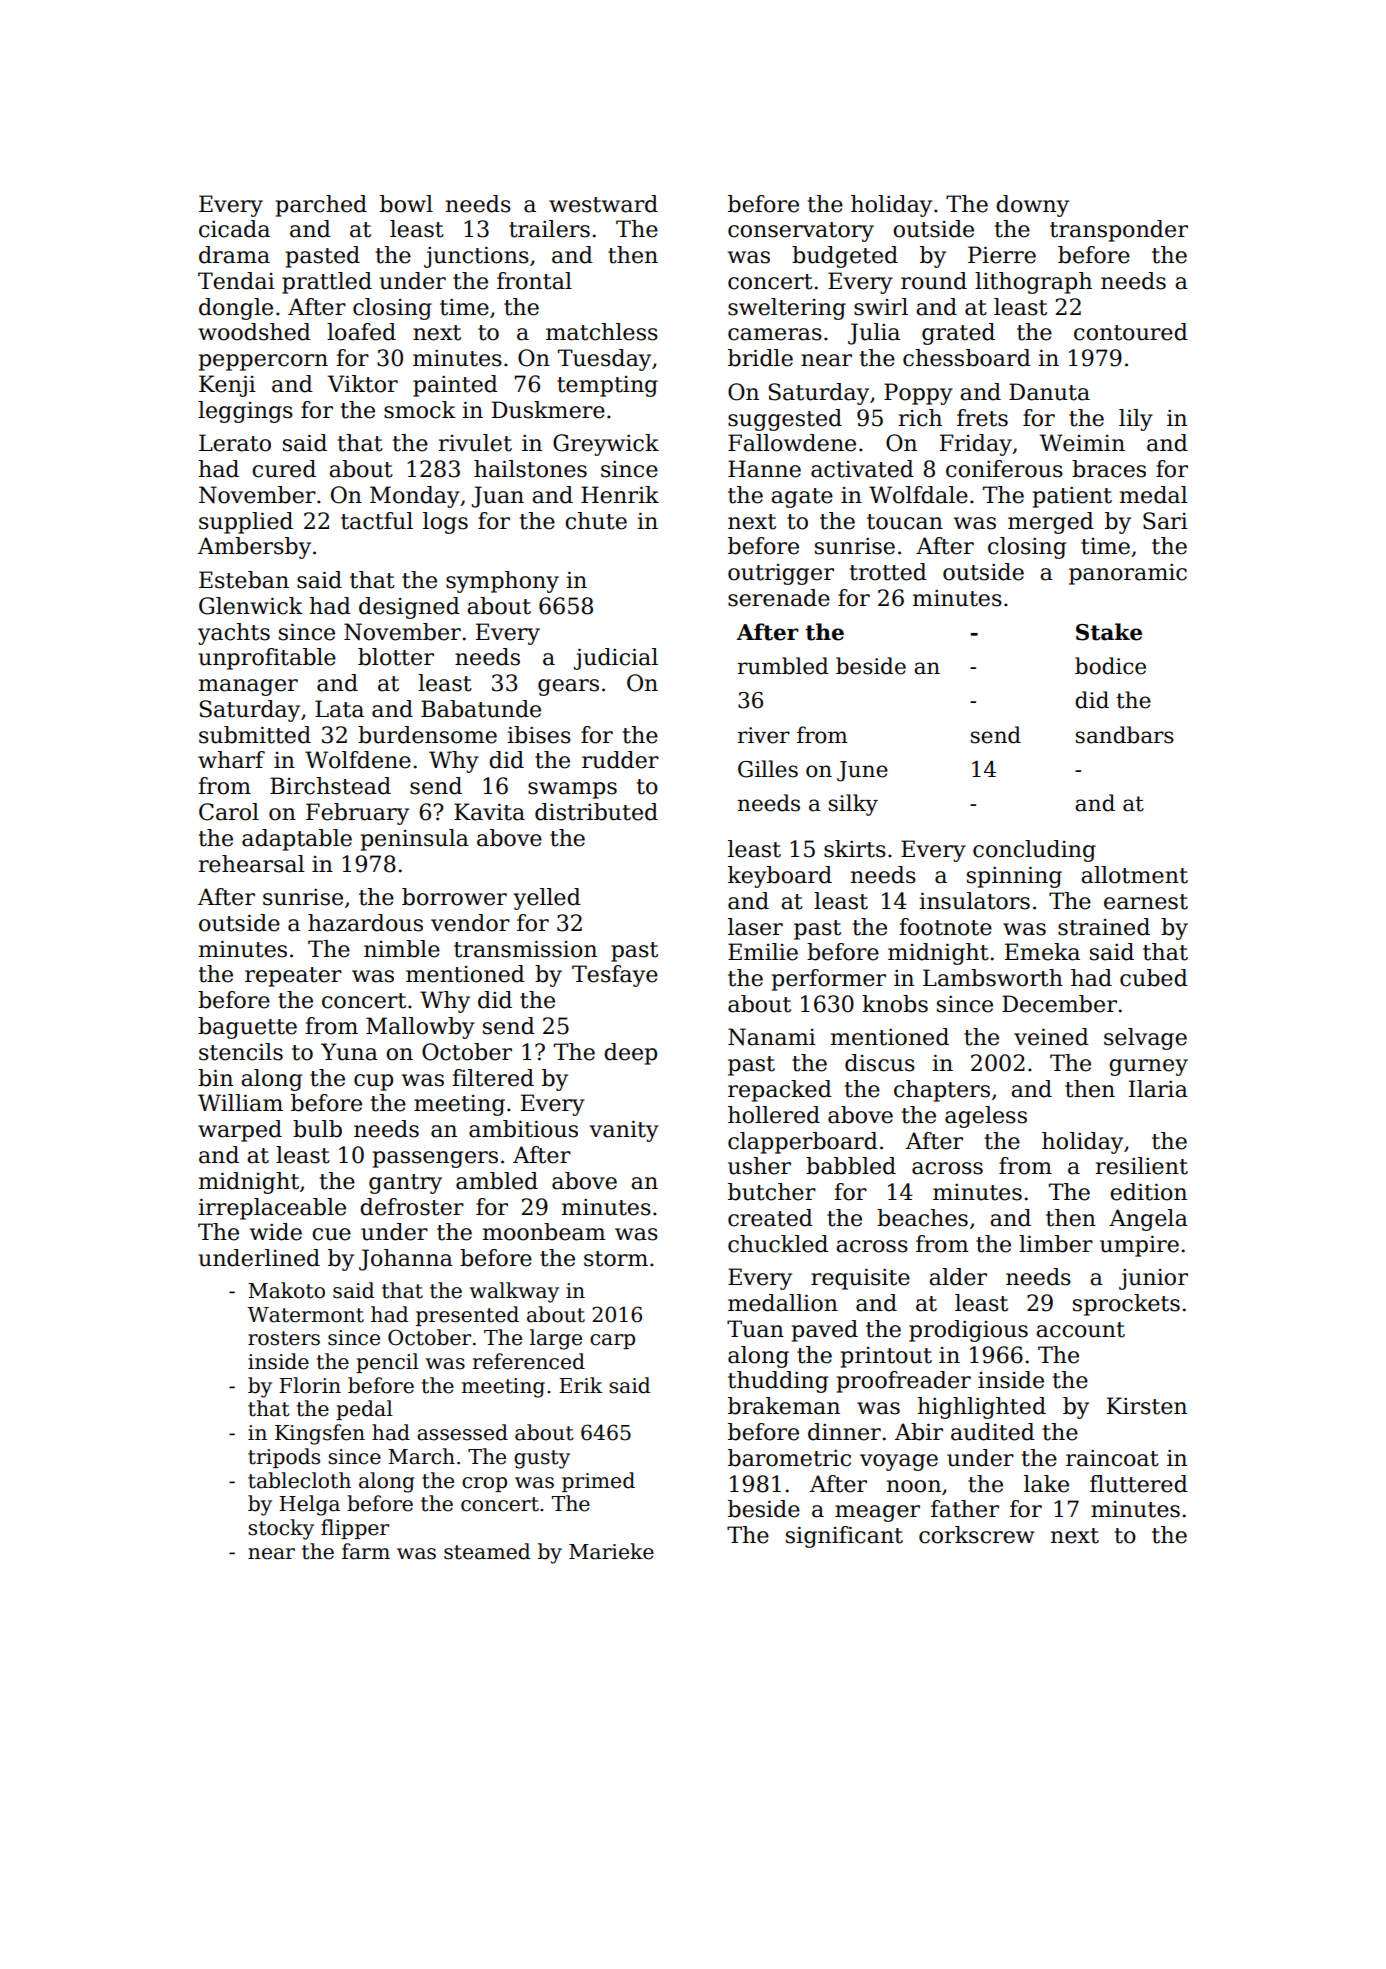 Image resolution: width=1386 pixels, height=1969 pixels. What do you see at coordinates (781, 574) in the screenshot?
I see `outrigger` at bounding box center [781, 574].
